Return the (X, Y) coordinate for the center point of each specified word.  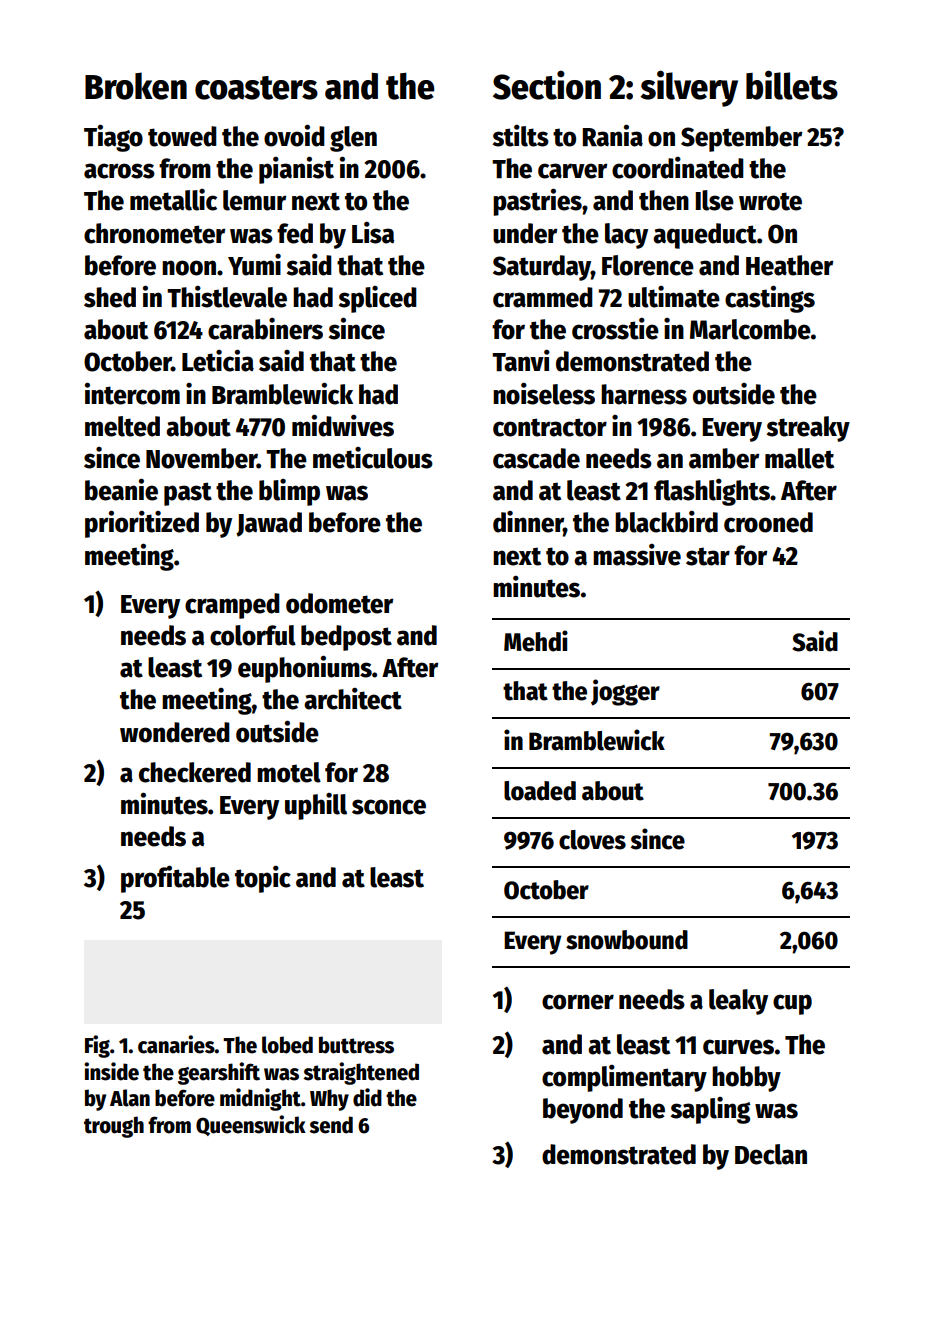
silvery (689, 88)
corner (578, 1002)
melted (122, 426)
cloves (592, 840)
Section (547, 85)
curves (738, 1047)
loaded (540, 791)
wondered (175, 732)
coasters (256, 88)
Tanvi (521, 361)
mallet (799, 458)
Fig (97, 1046)
